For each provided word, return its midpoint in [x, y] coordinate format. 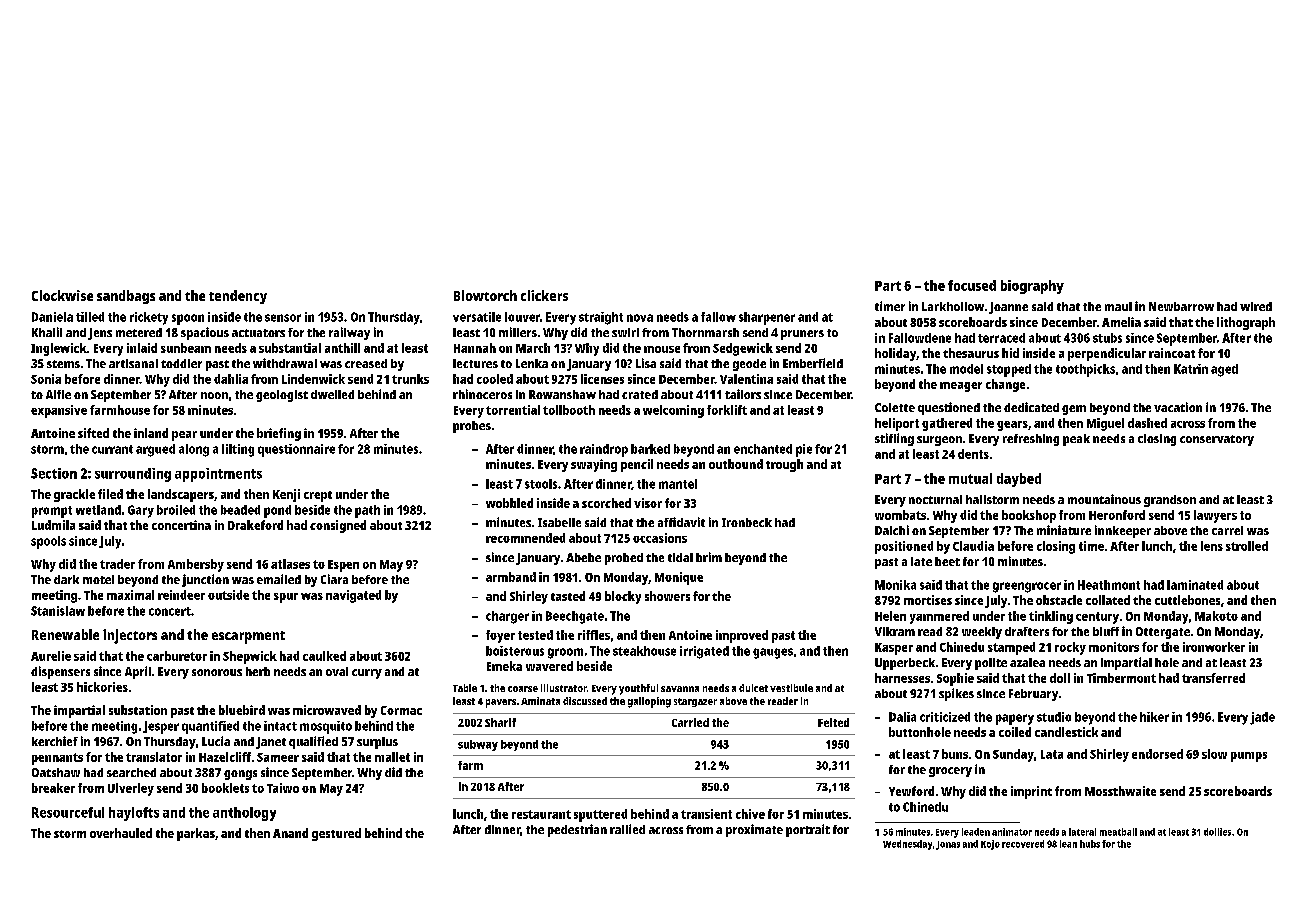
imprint [1031, 792]
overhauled [121, 833]
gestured [336, 834]
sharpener [767, 318]
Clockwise [62, 295]
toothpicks [1085, 370]
